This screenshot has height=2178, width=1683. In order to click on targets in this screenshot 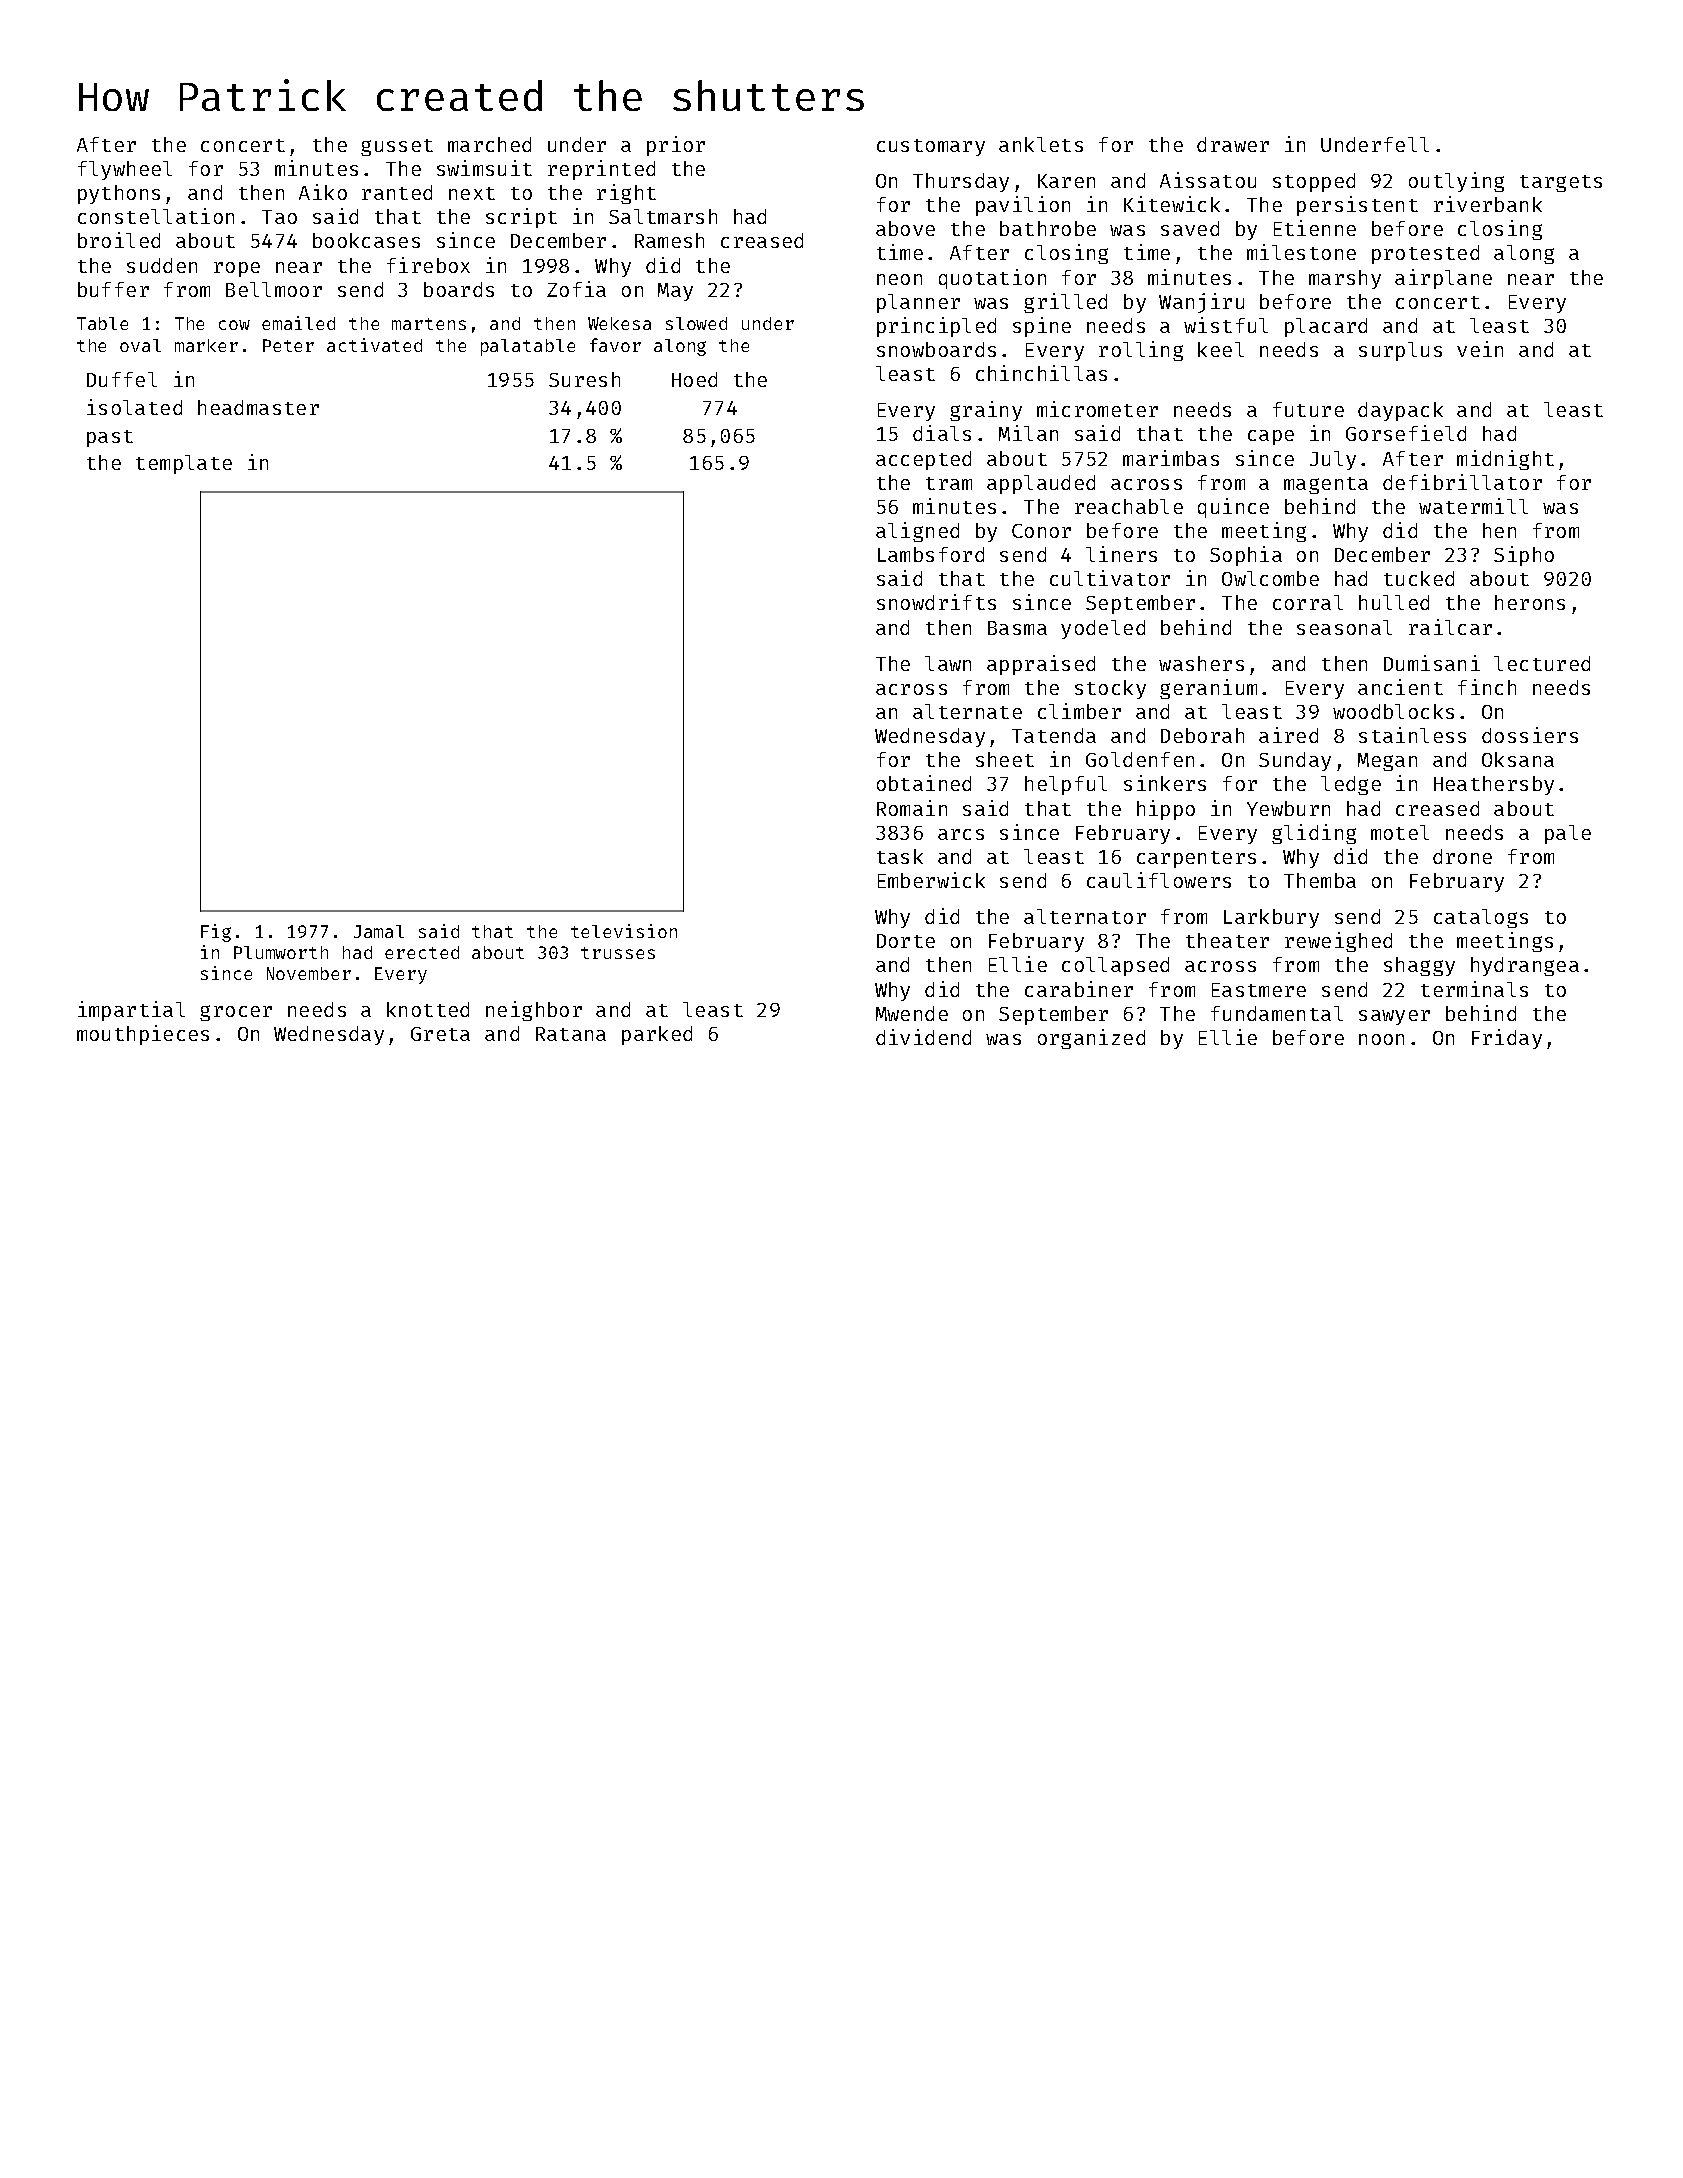, I will do `click(1561, 183)`.
